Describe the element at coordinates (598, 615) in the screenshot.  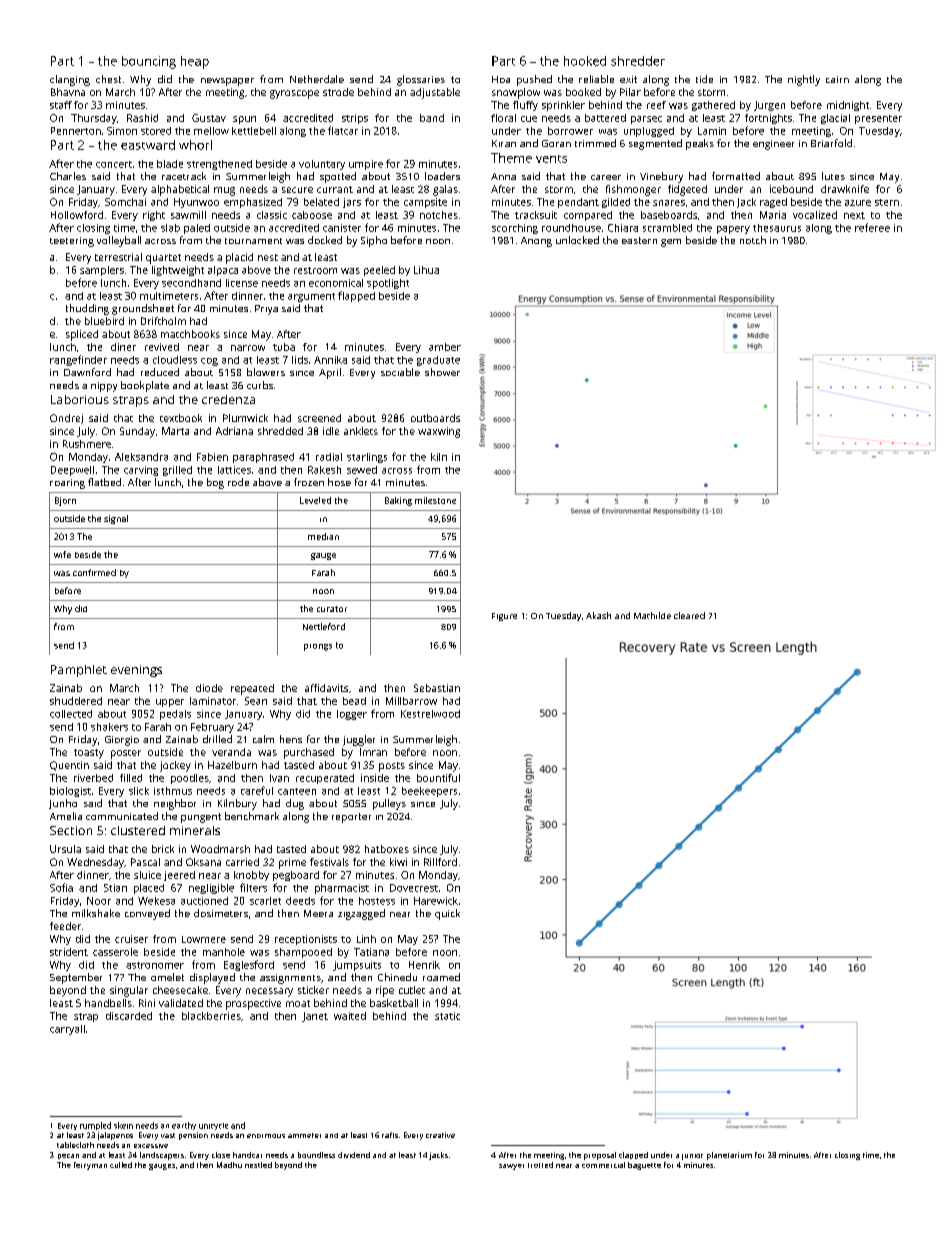
I see `Akash` at that location.
